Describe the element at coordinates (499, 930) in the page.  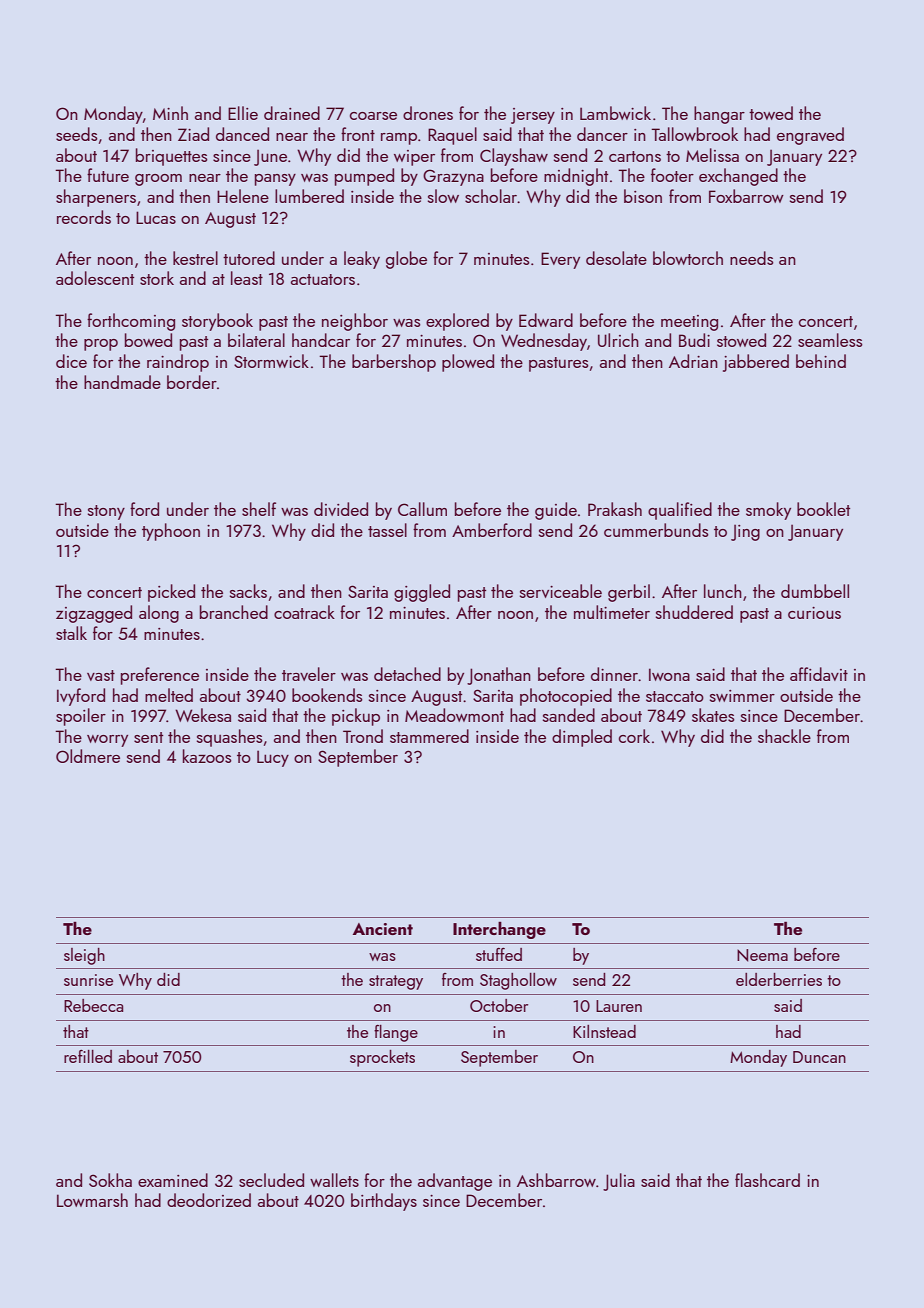
I see `Interchange` at that location.
